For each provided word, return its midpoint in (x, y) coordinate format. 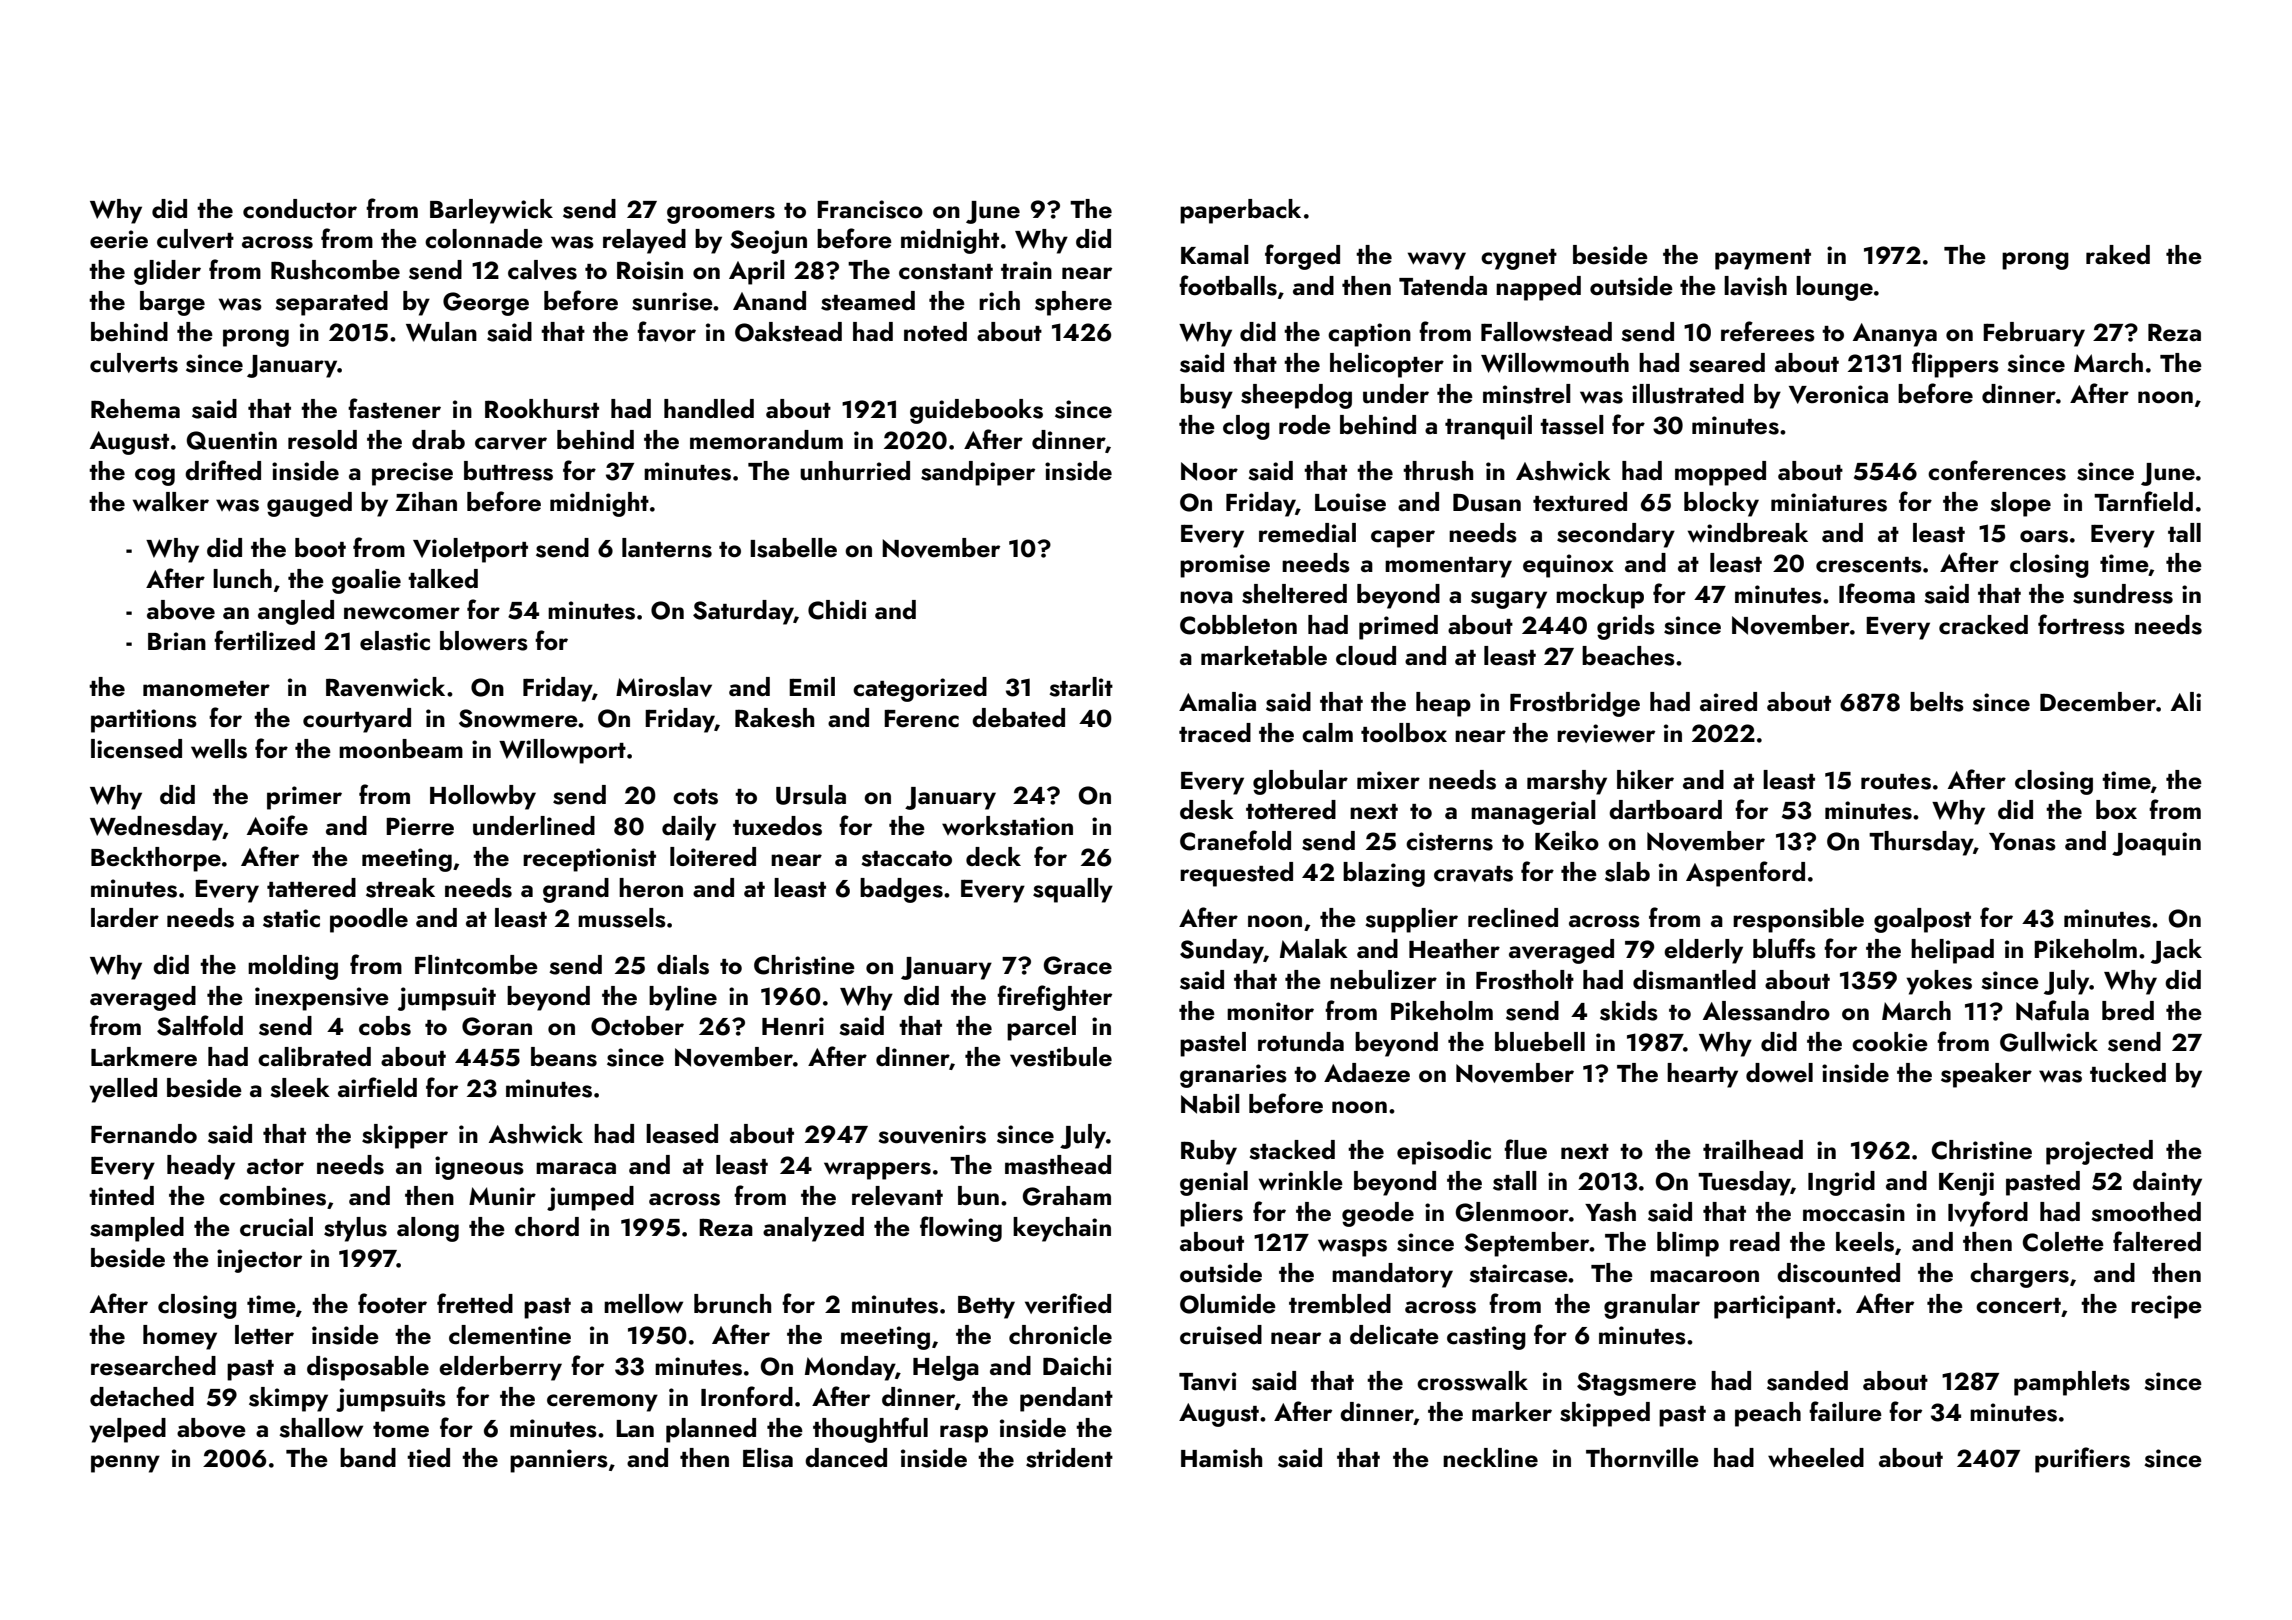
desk (1207, 810)
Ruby (1209, 1152)
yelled (123, 1090)
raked (2118, 255)
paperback (1240, 211)
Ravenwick (385, 687)
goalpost (1922, 920)
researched (153, 1366)
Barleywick (491, 211)
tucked (2128, 1073)
